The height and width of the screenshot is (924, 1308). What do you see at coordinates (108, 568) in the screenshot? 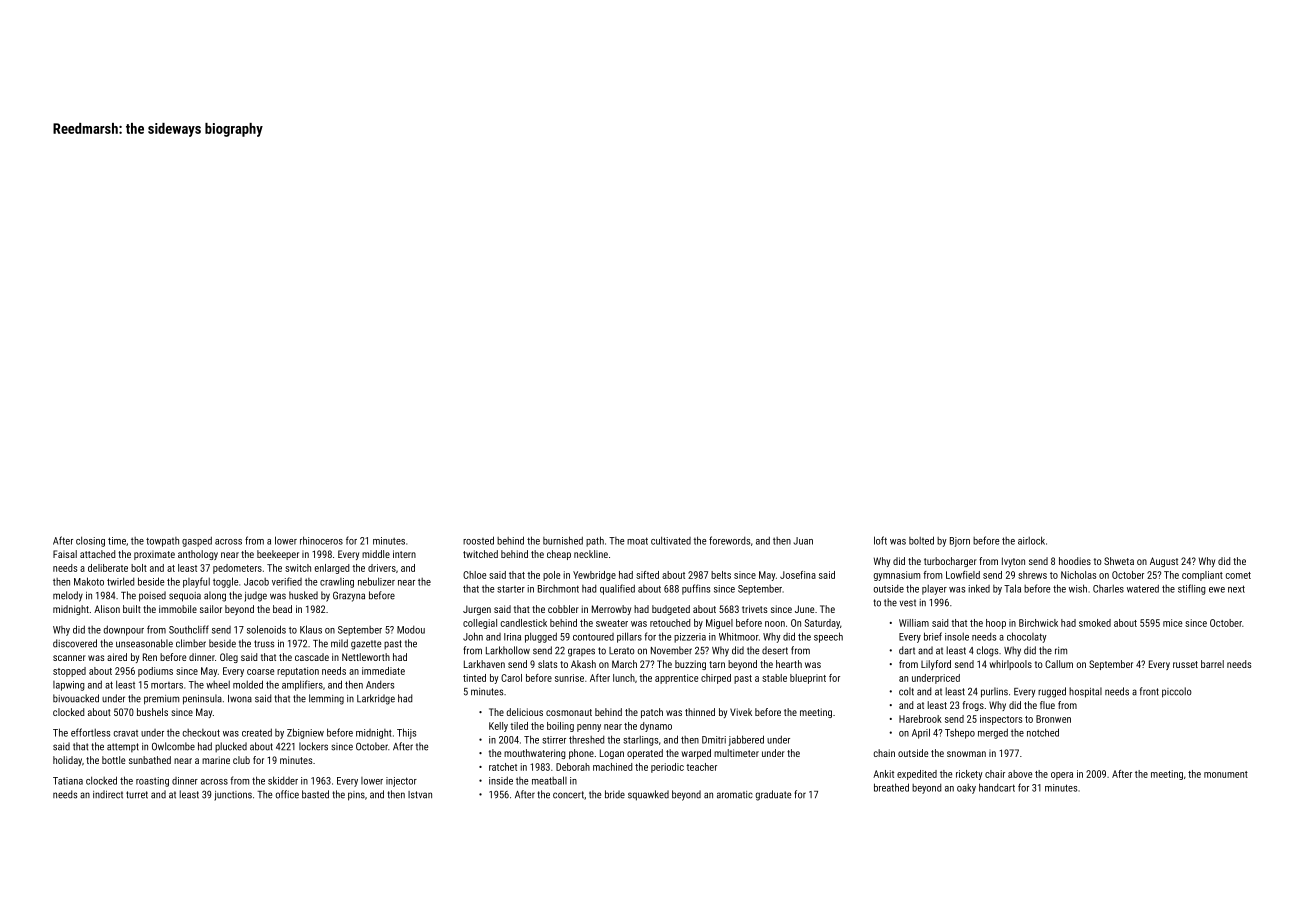
I see `deliberate` at bounding box center [108, 568].
